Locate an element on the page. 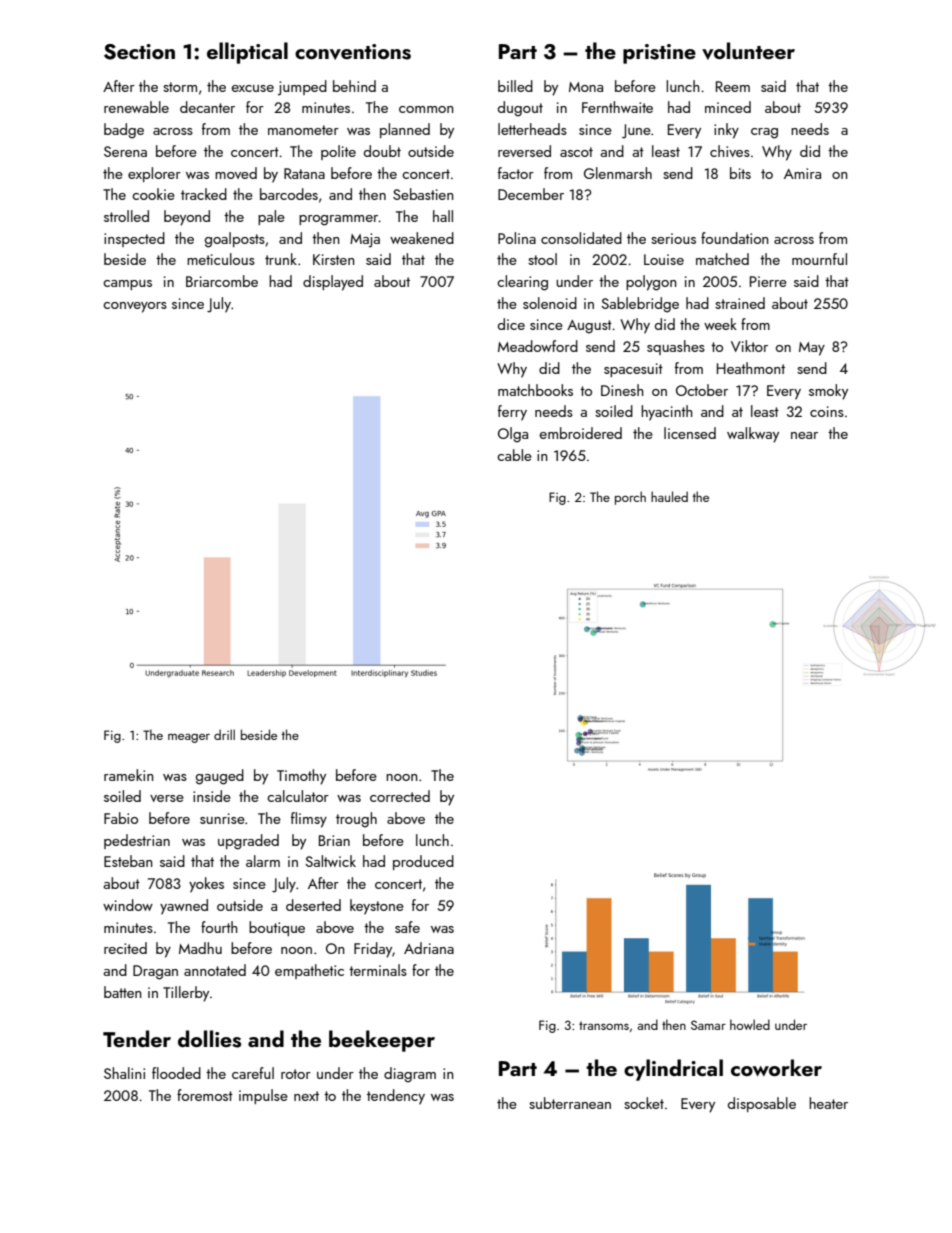 The width and height of the document is (952, 1233). Louise is located at coordinates (664, 259).
